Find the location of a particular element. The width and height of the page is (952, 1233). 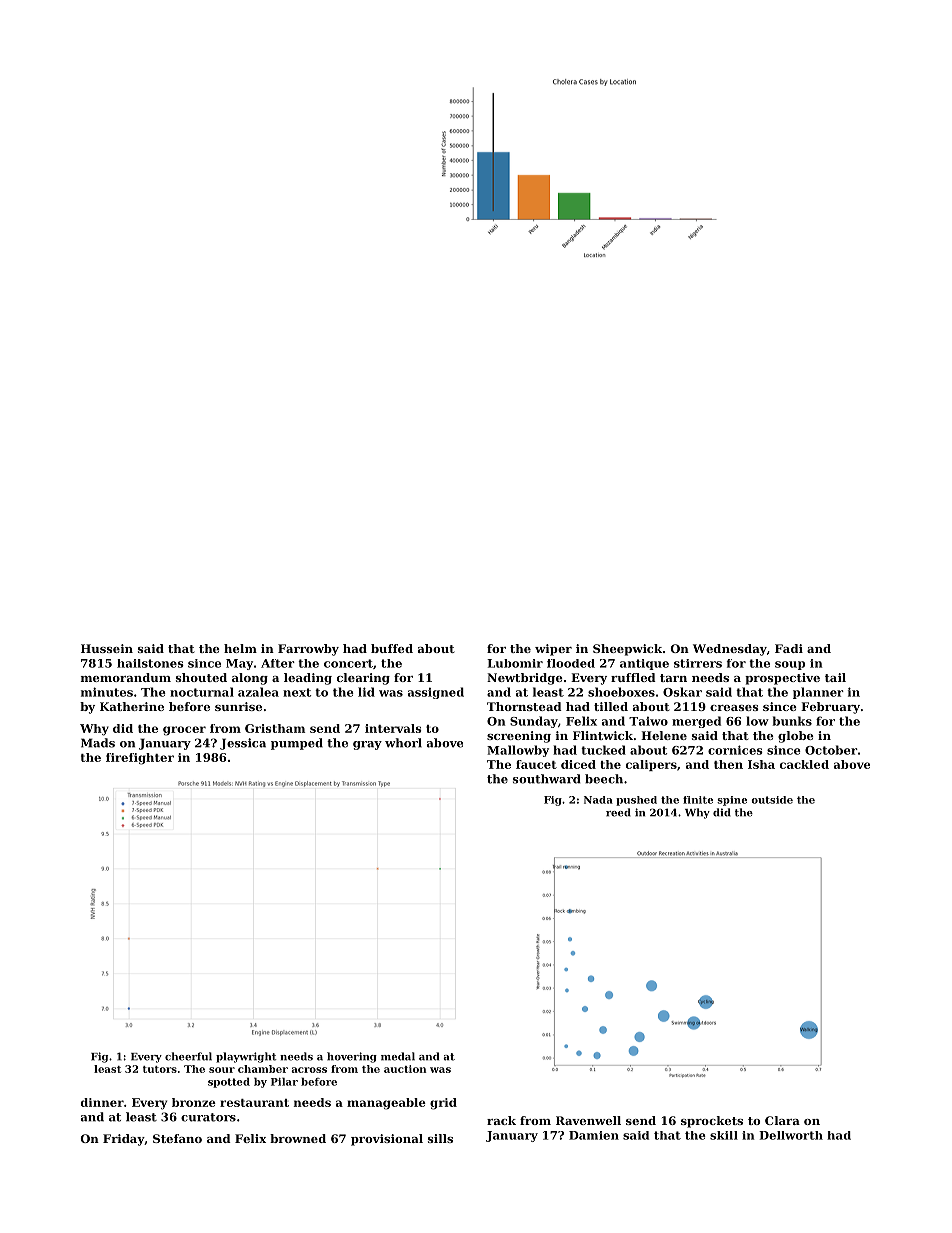

wiper is located at coordinates (553, 650).
